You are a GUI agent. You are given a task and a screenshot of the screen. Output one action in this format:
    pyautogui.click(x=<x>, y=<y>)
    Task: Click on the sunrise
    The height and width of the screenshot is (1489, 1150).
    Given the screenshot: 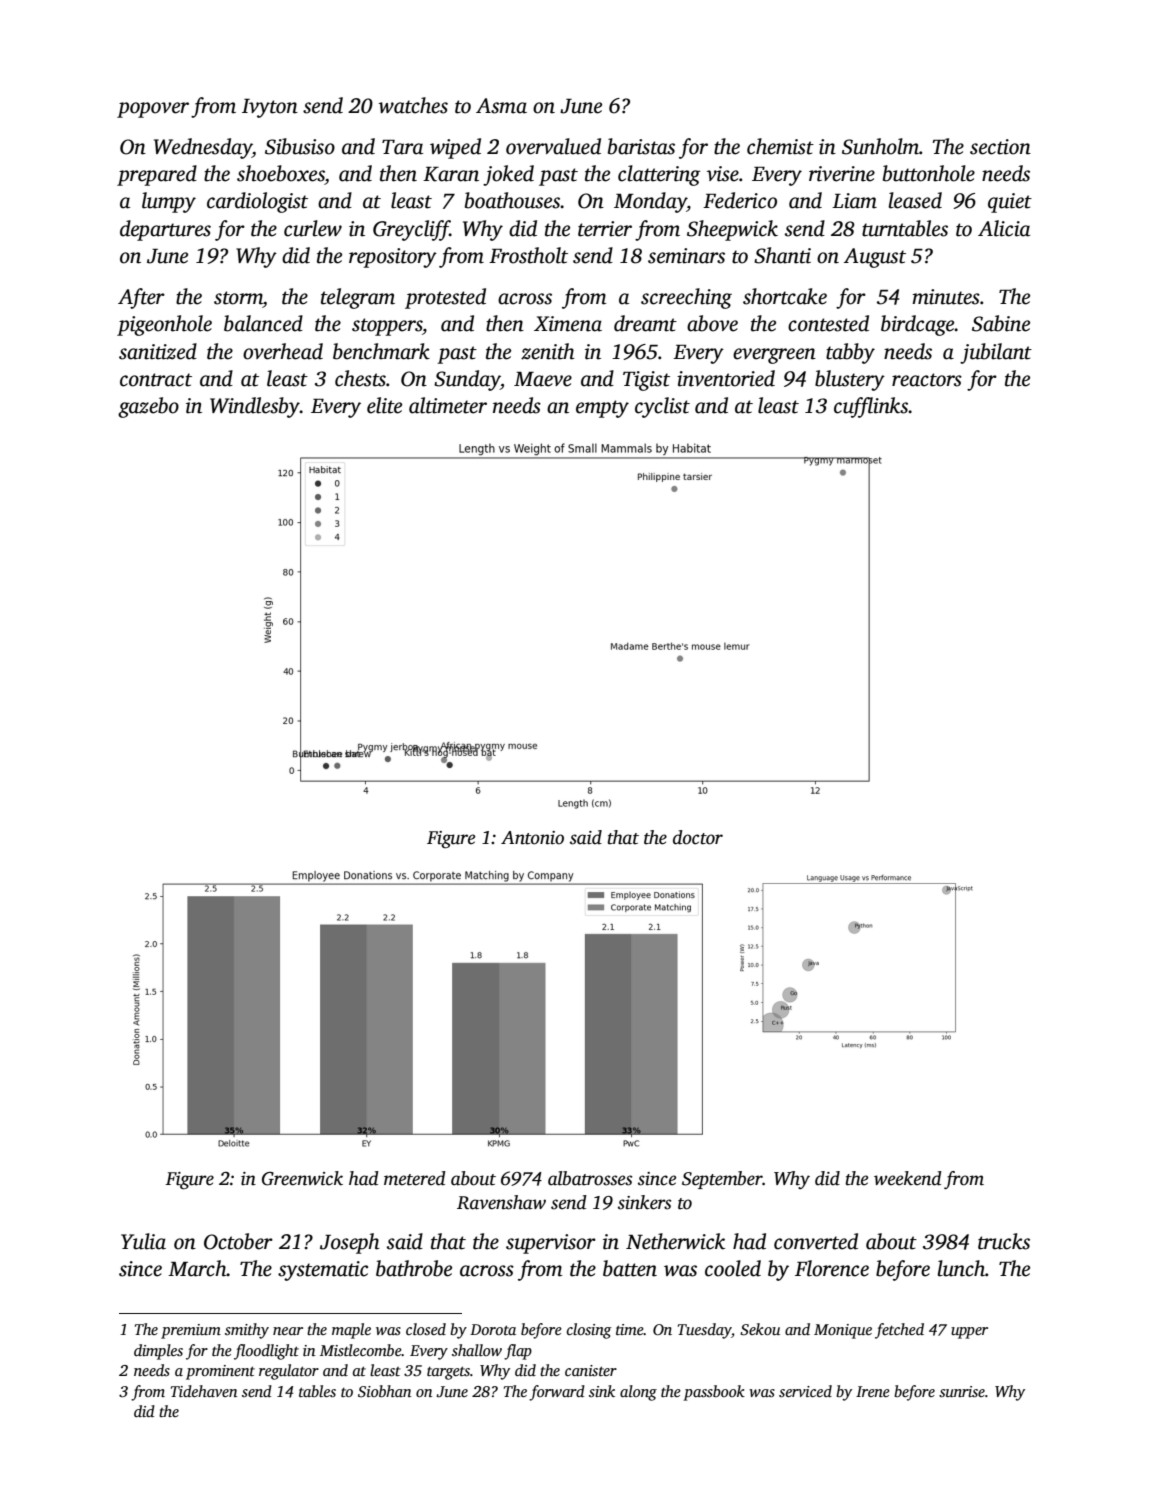 What is the action you would take?
    pyautogui.click(x=962, y=1392)
